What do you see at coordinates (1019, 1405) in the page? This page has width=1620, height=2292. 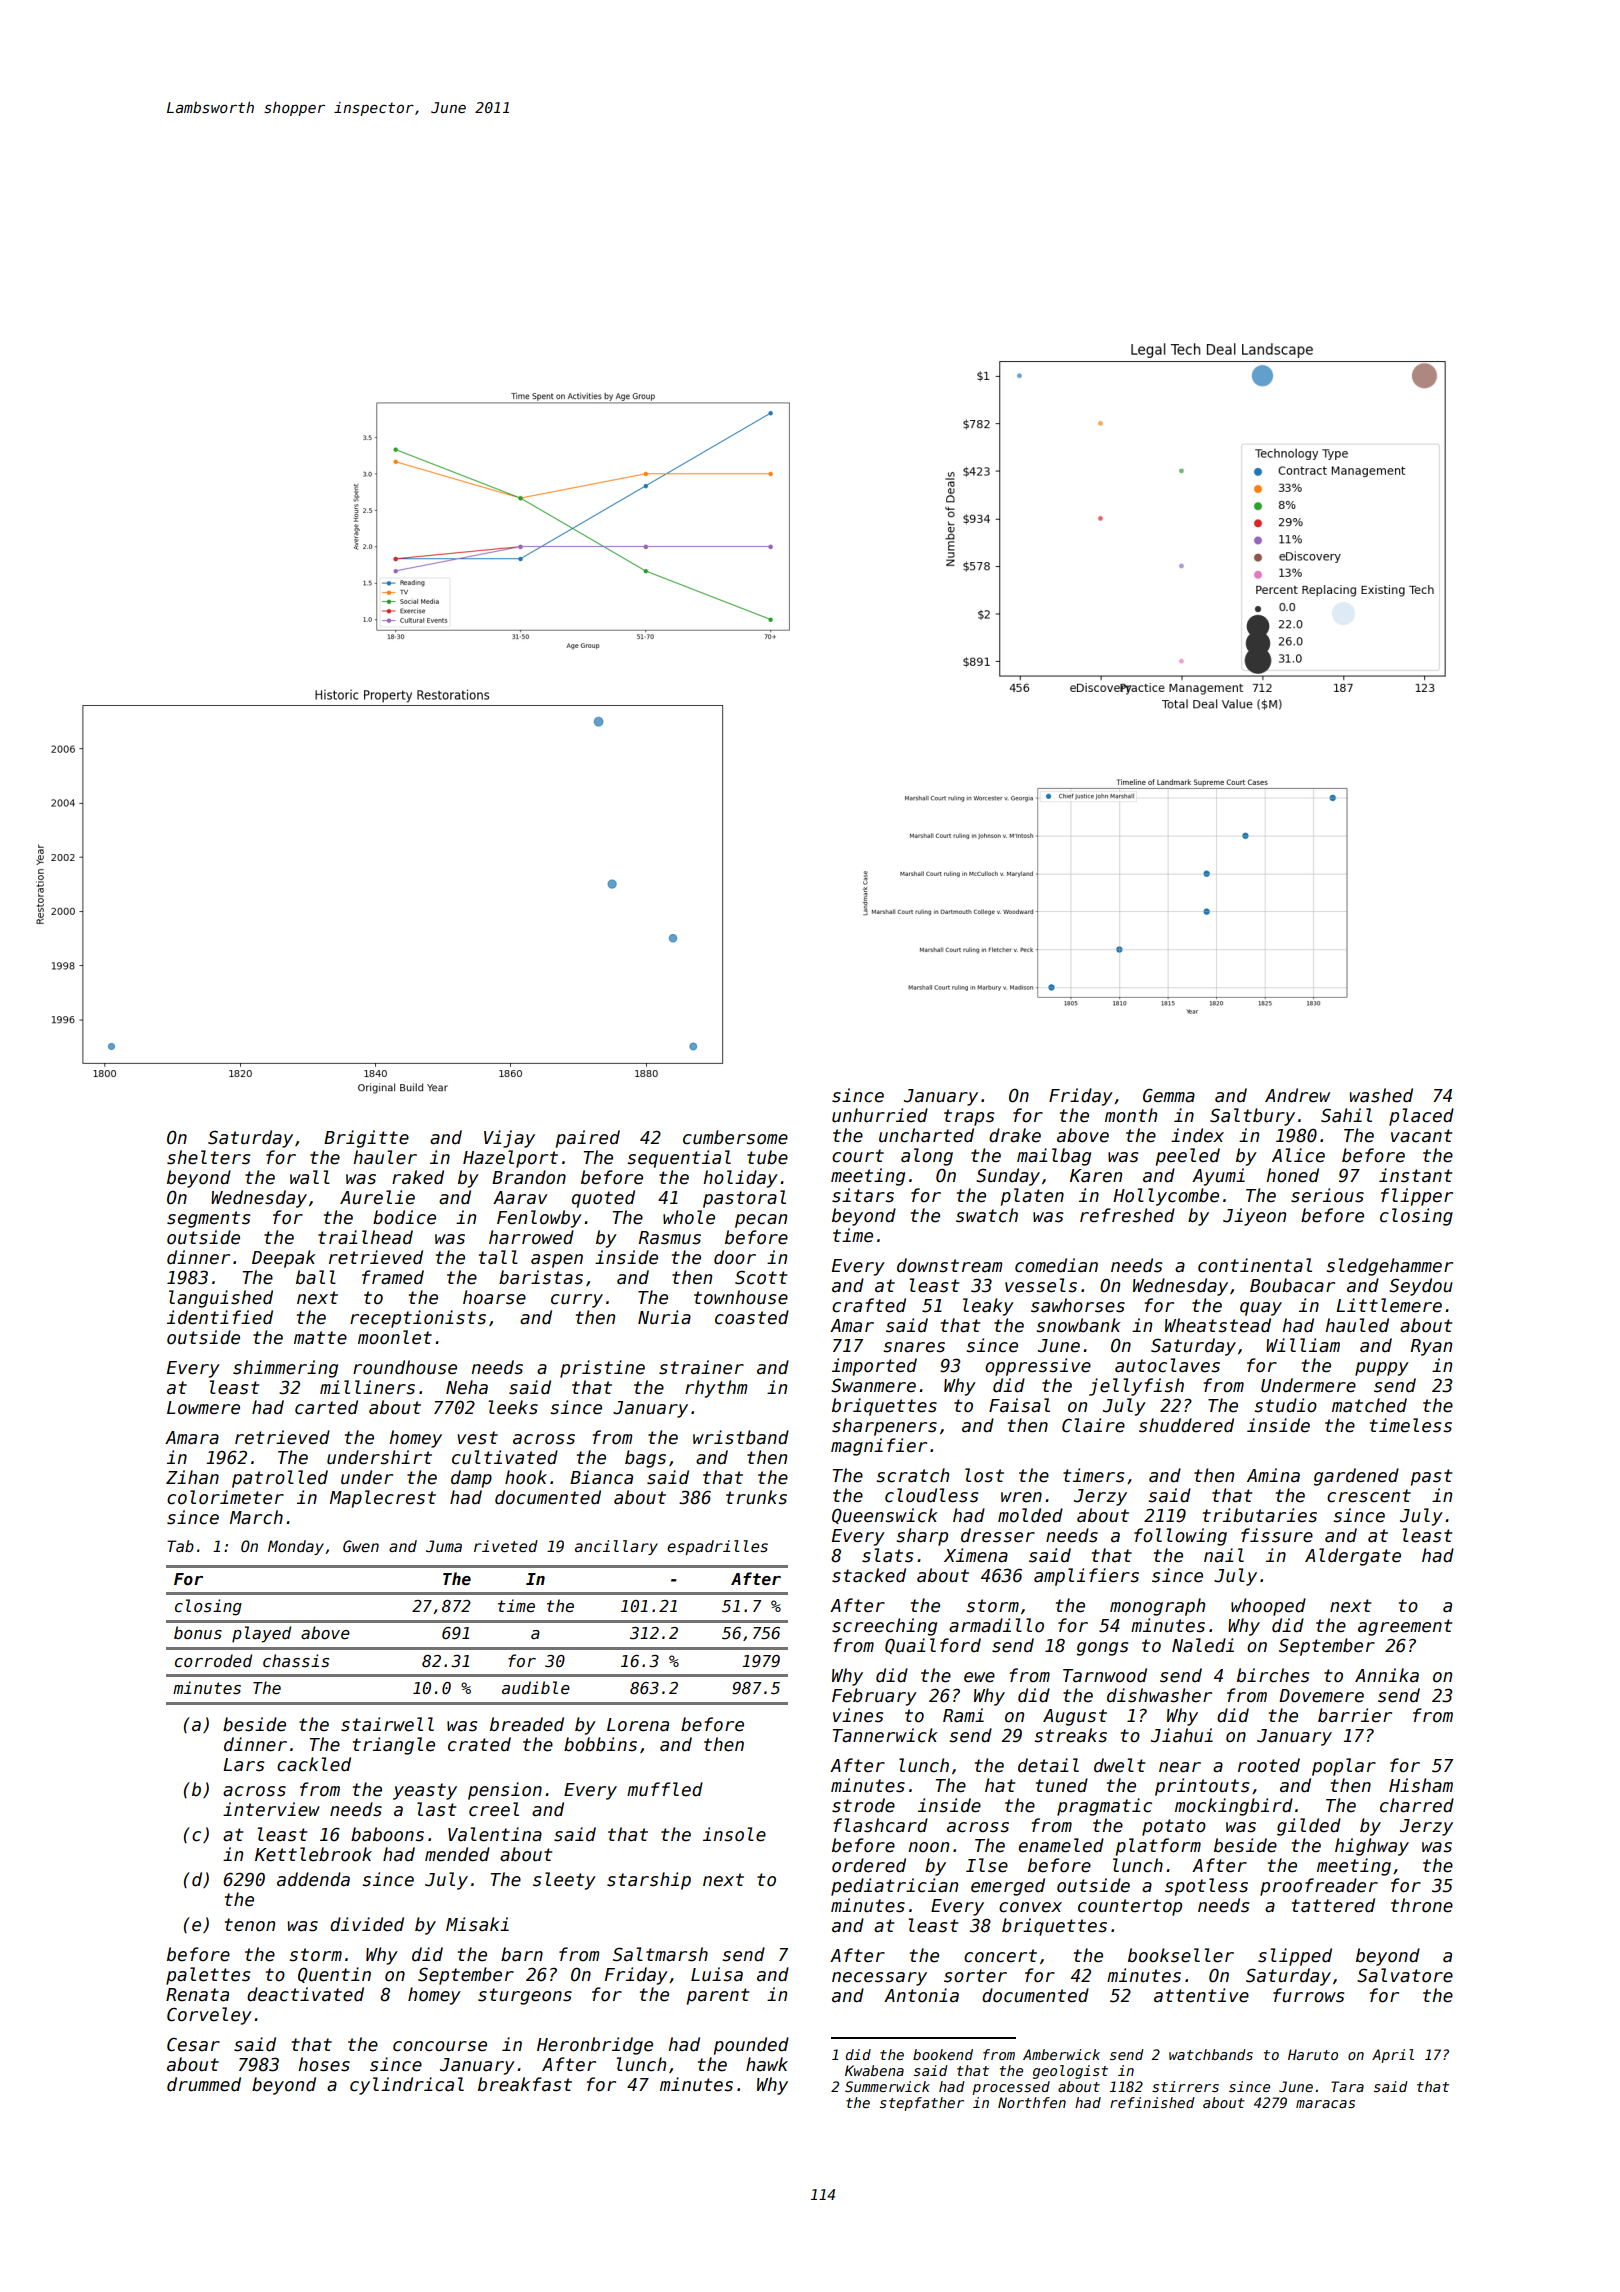 I see `Faisal` at bounding box center [1019, 1405].
